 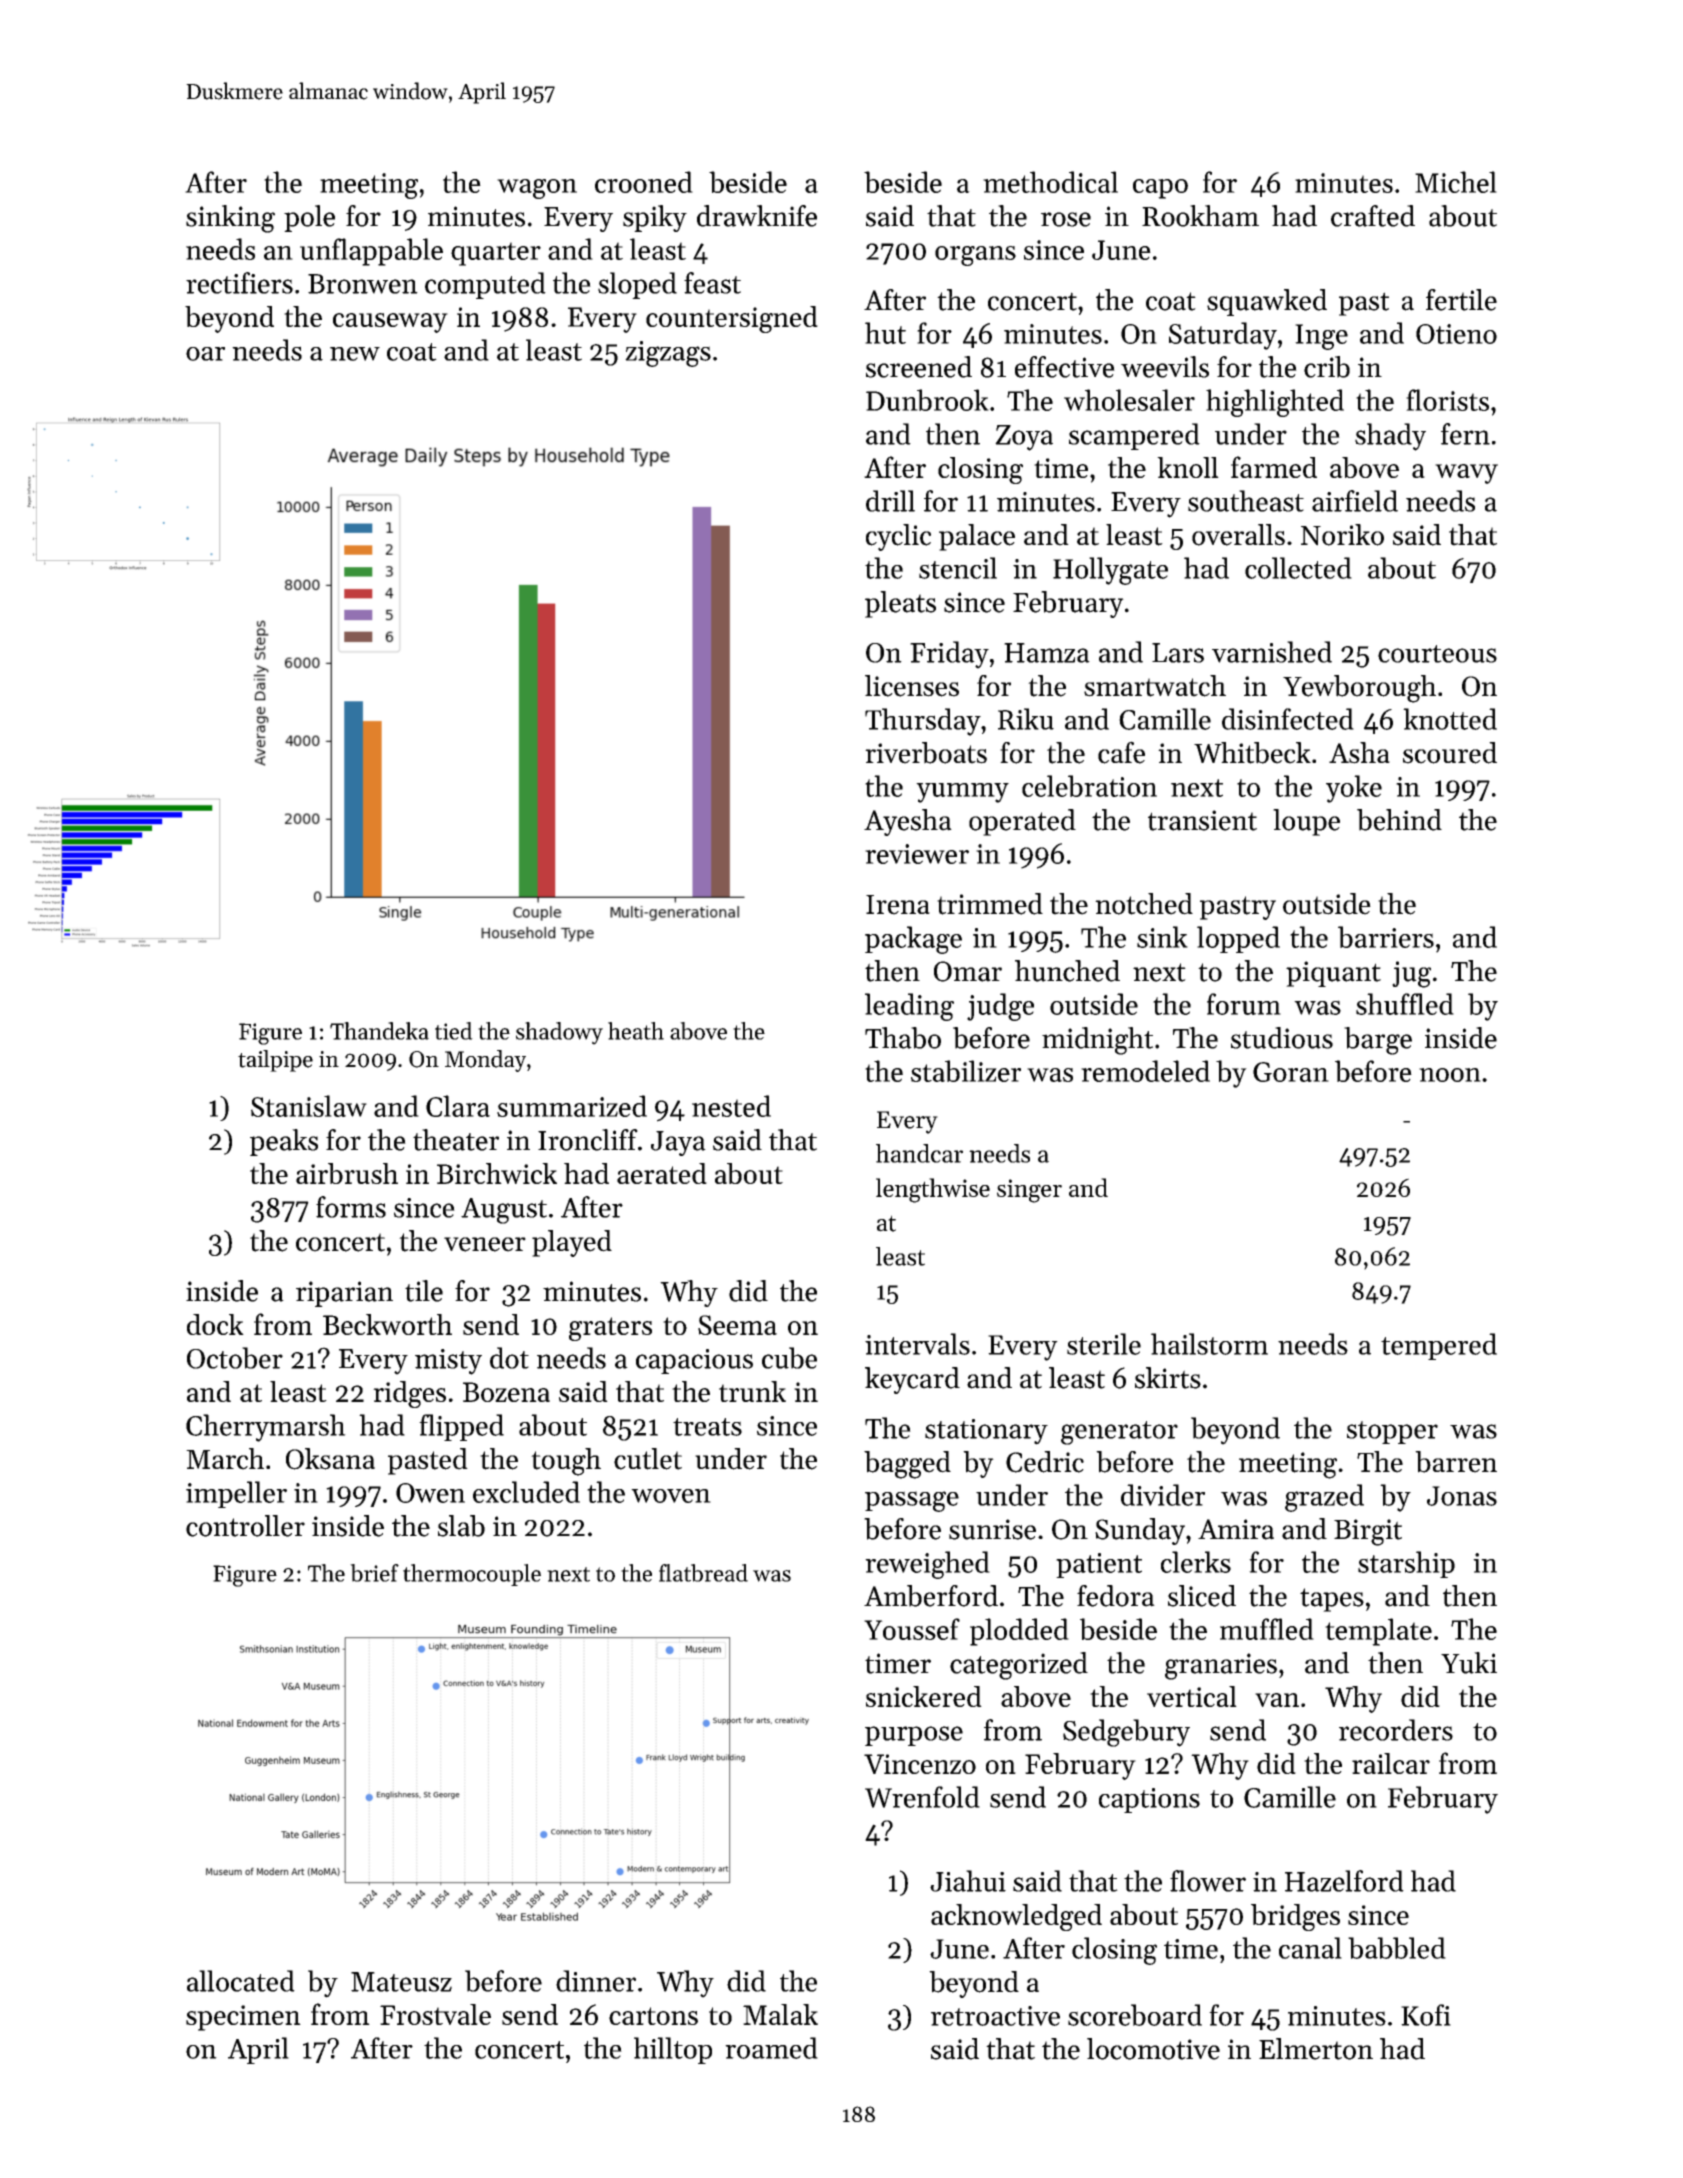 What do you see at coordinates (917, 1344) in the image?
I see `intervals` at bounding box center [917, 1344].
